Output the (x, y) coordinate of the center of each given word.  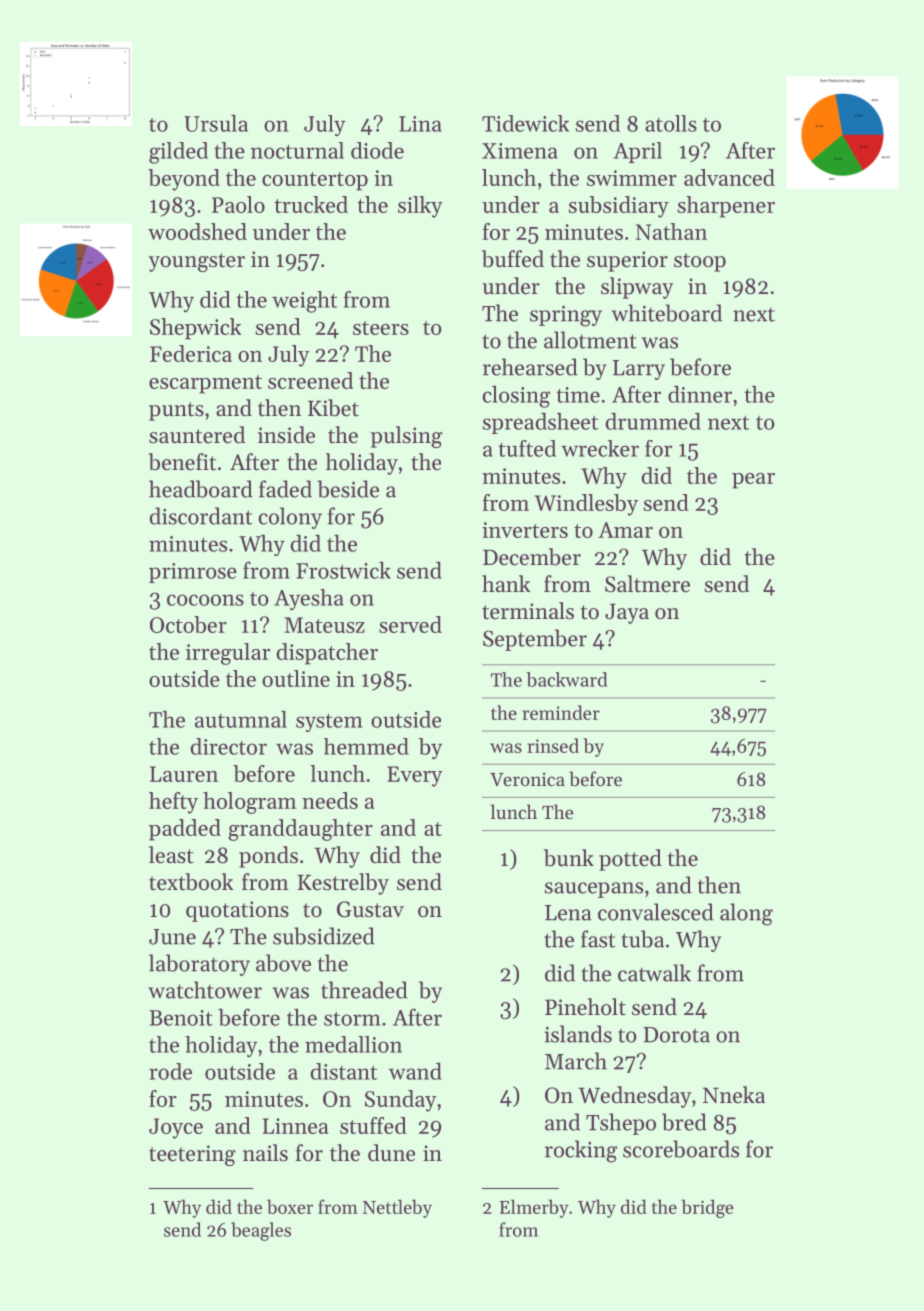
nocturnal (297, 150)
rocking (581, 1151)
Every (415, 776)
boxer (290, 1206)
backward (566, 679)
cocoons (205, 600)
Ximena (520, 151)
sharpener (726, 207)
